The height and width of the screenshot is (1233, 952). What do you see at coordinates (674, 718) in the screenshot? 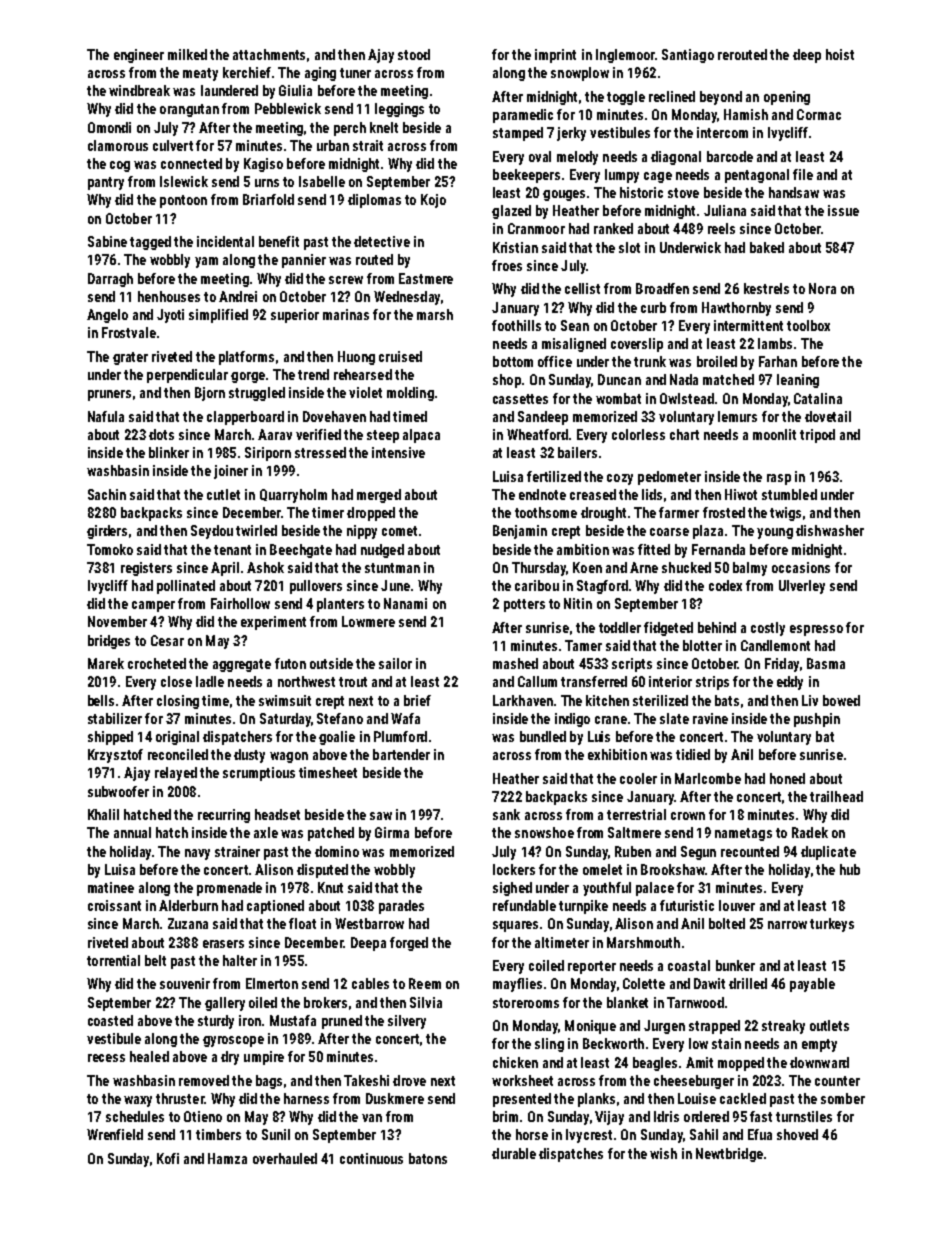
I see `slate` at bounding box center [674, 718].
